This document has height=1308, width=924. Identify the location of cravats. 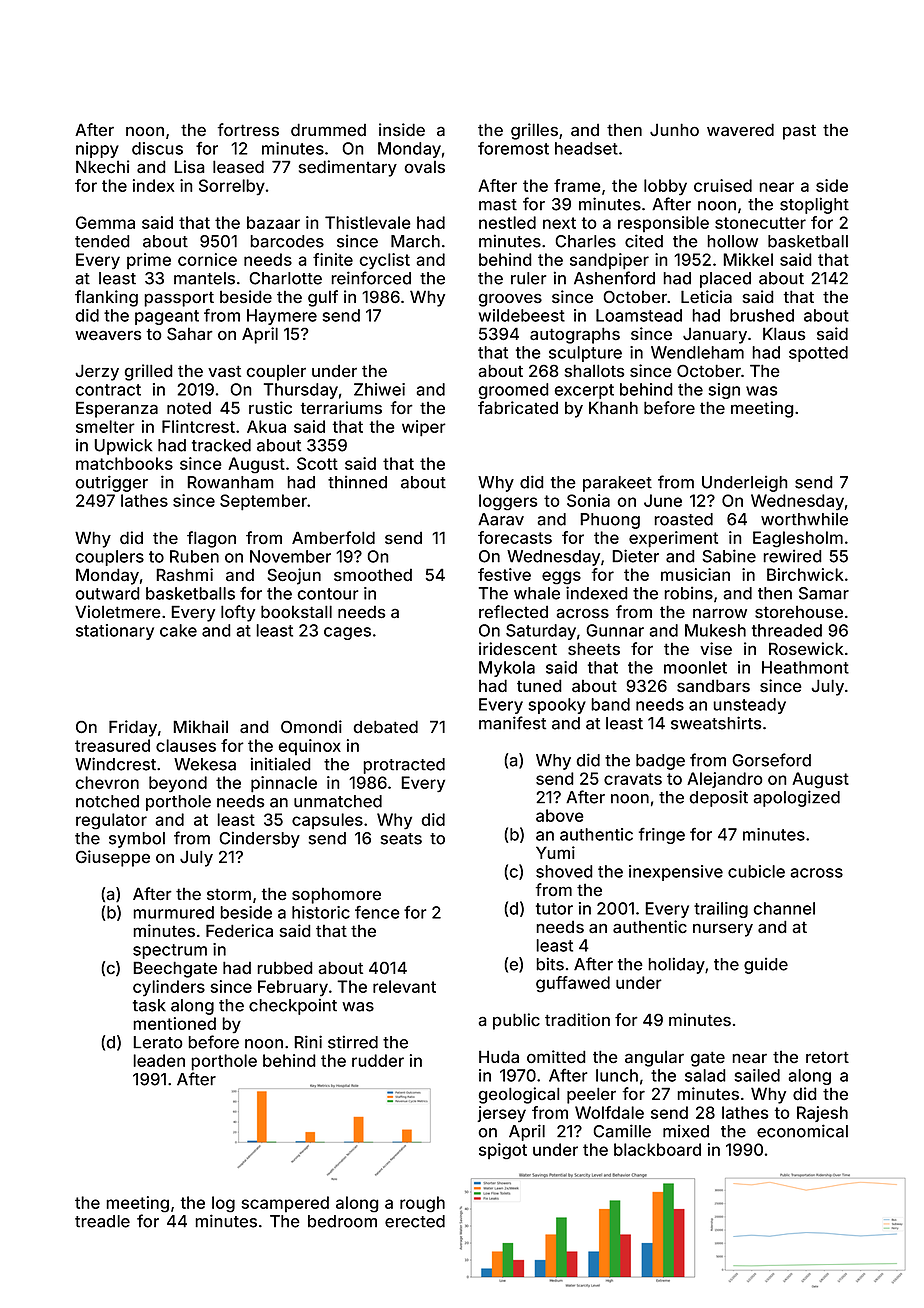
(633, 779).
